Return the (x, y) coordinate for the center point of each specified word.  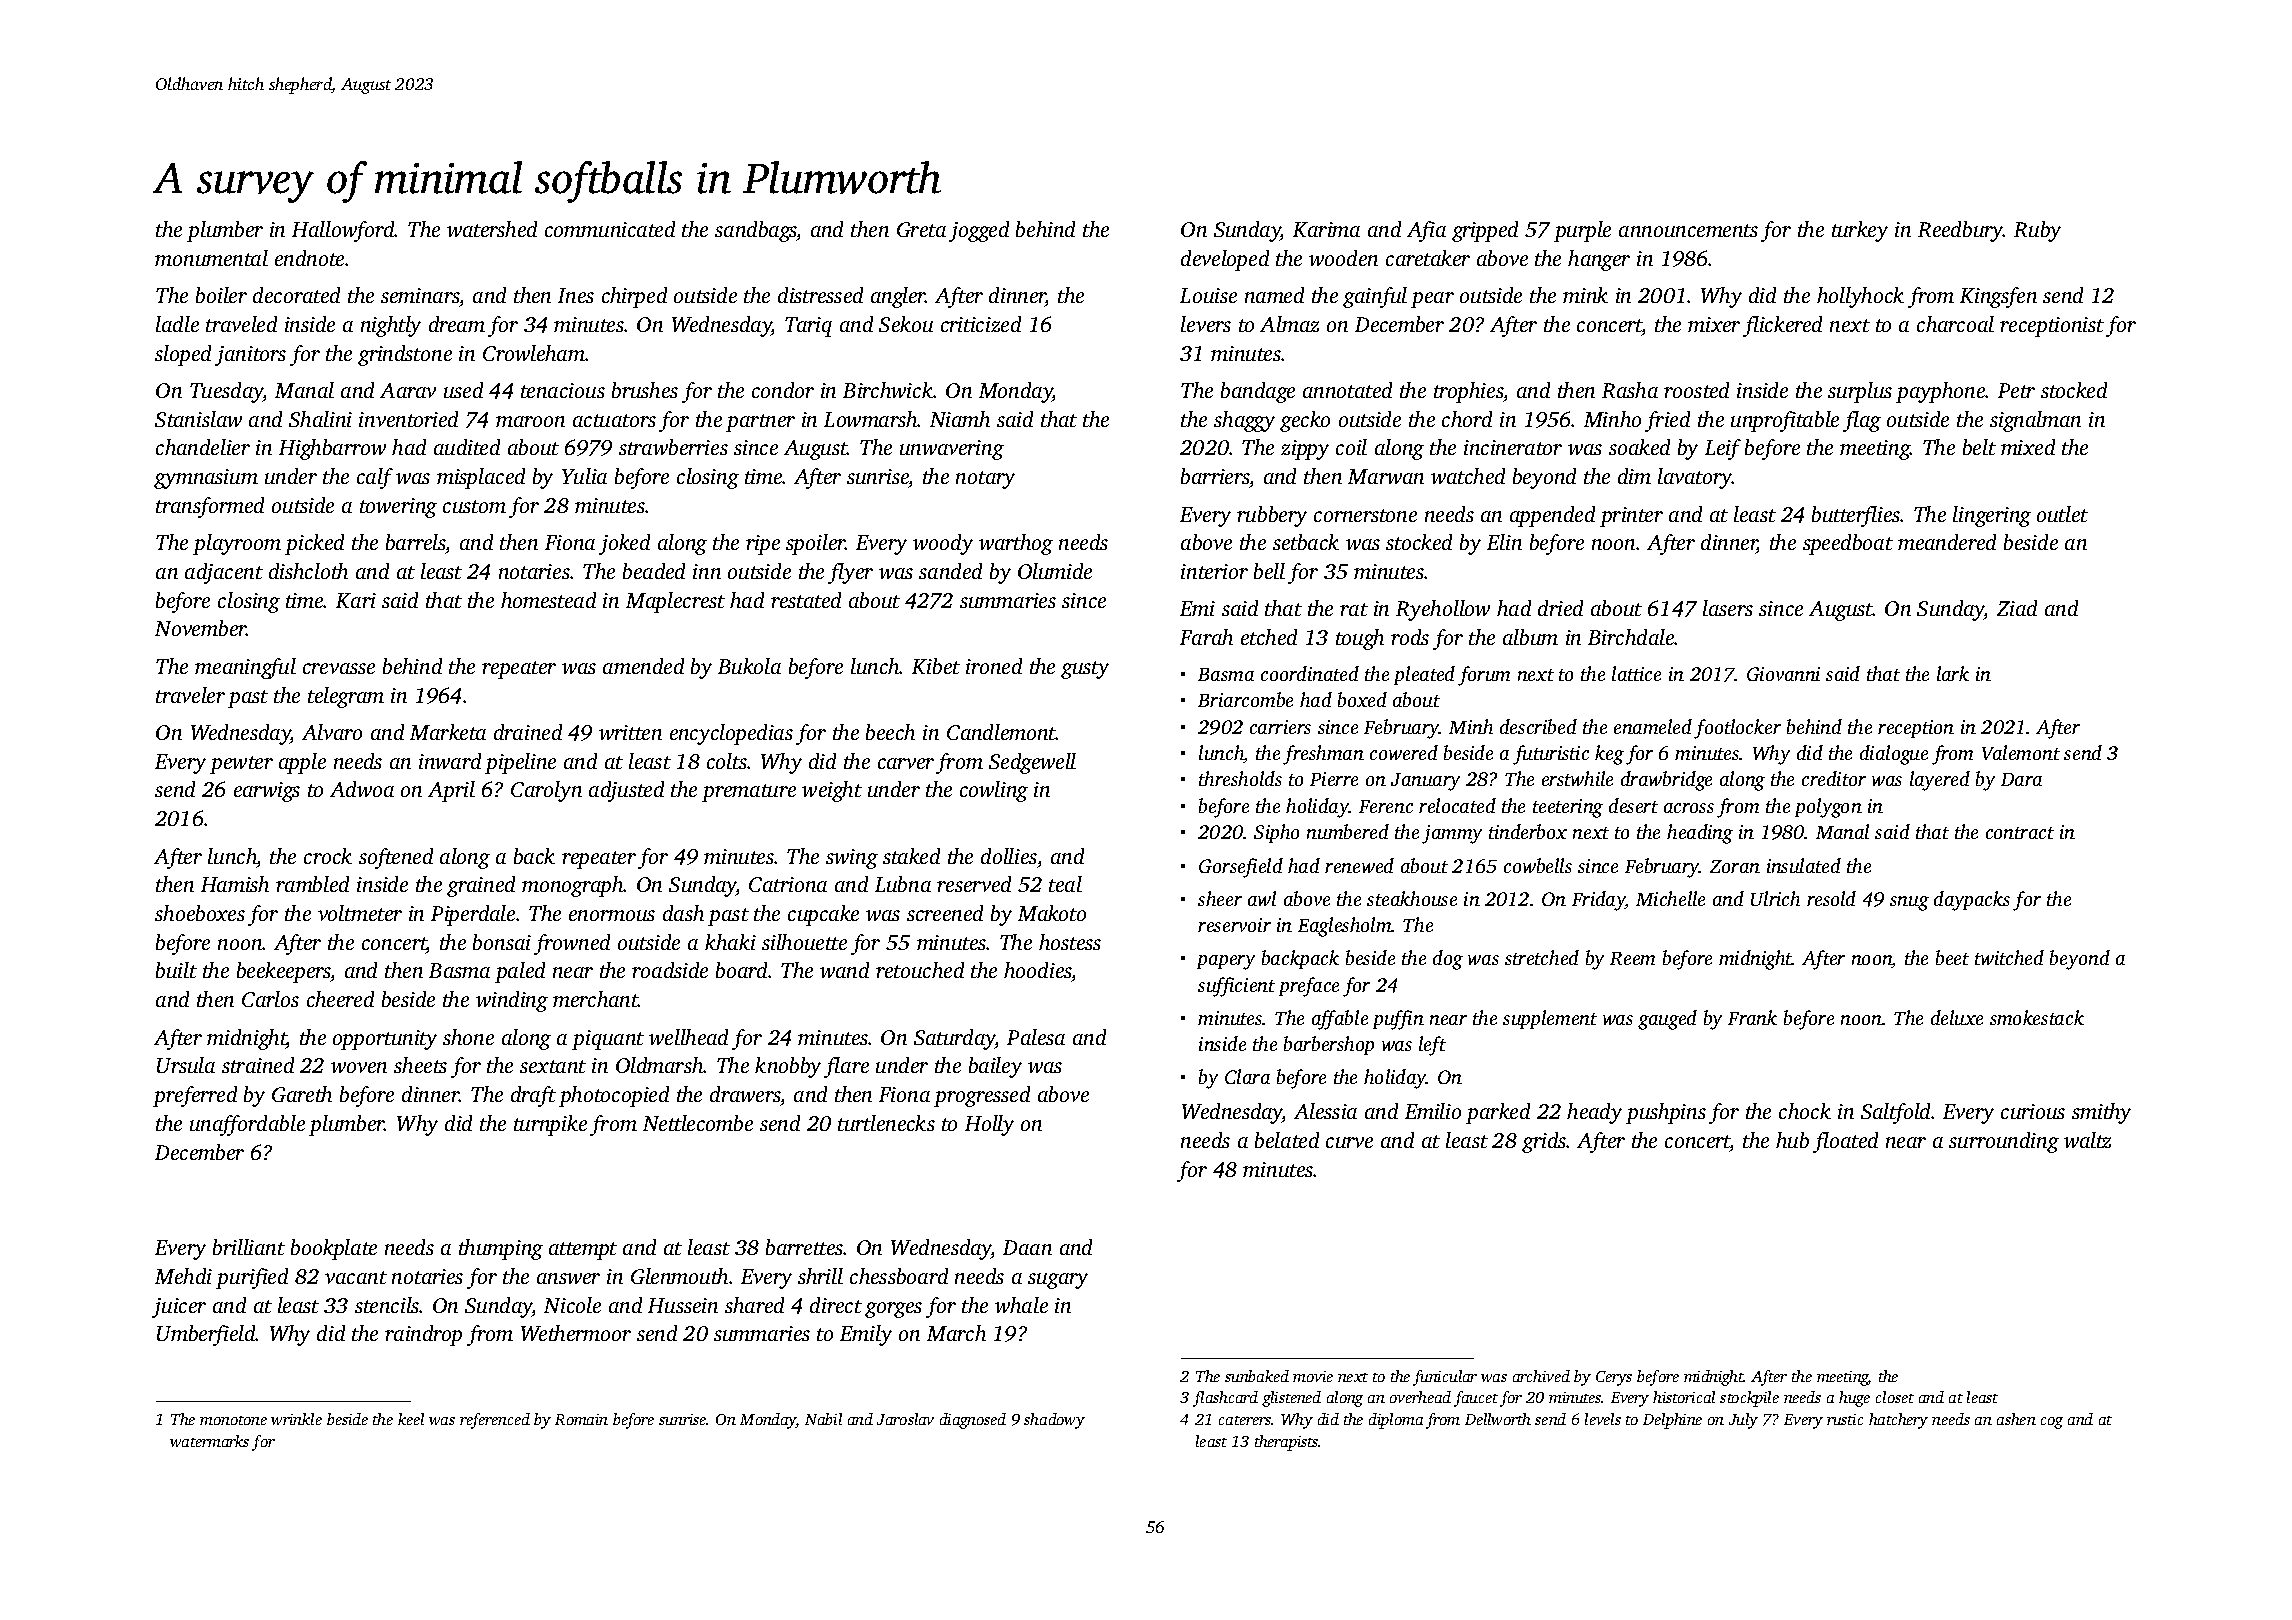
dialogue (1894, 755)
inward (450, 761)
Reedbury (1960, 231)
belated (1287, 1140)
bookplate (334, 1249)
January (1425, 782)
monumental (211, 258)
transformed (210, 507)
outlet (2062, 514)
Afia (1426, 231)
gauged (1667, 1020)
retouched (920, 970)
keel (411, 1419)
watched (1468, 476)
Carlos (270, 999)
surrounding (2004, 1142)
